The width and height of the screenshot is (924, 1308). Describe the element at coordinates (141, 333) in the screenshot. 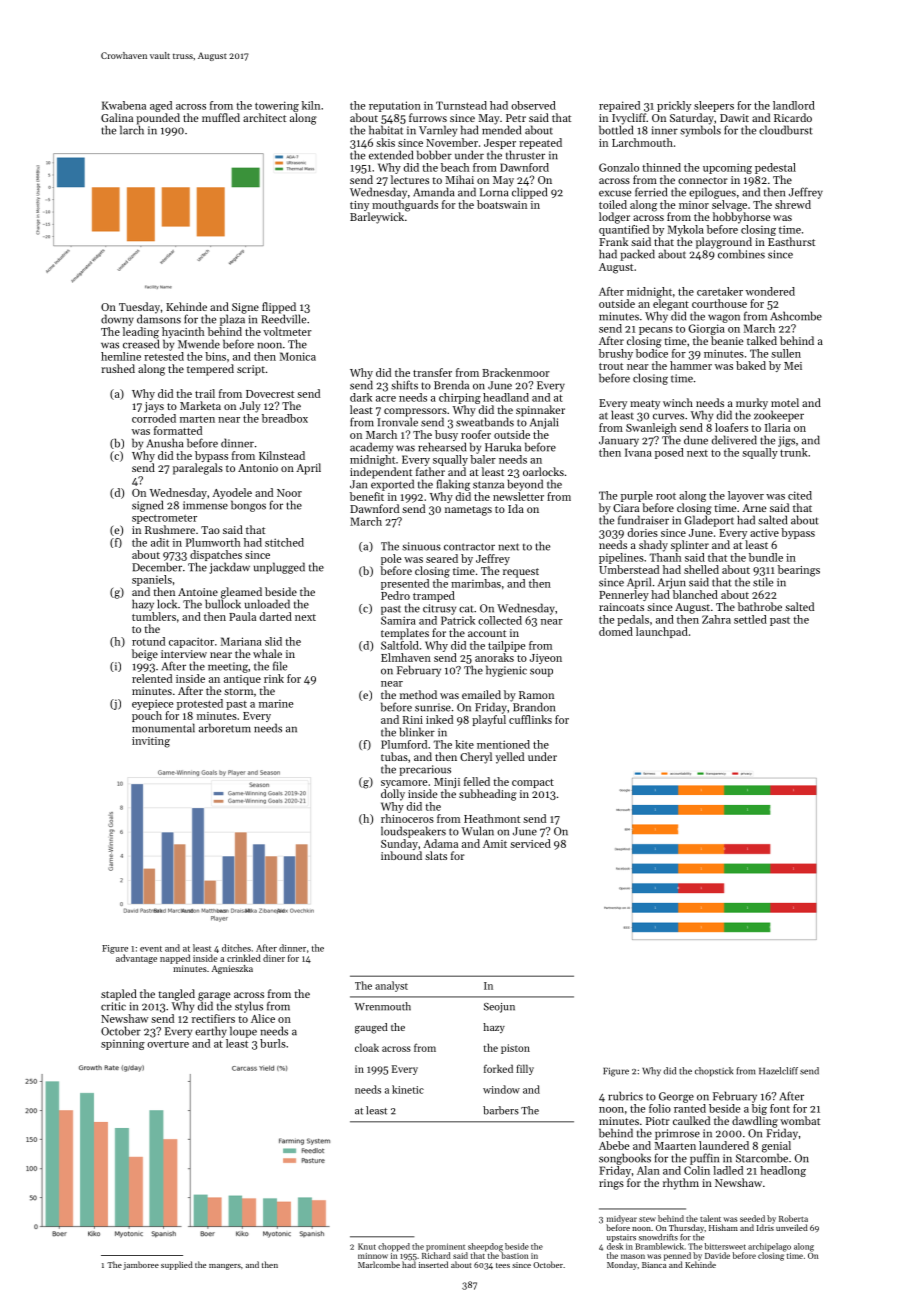

I see `leading` at that location.
